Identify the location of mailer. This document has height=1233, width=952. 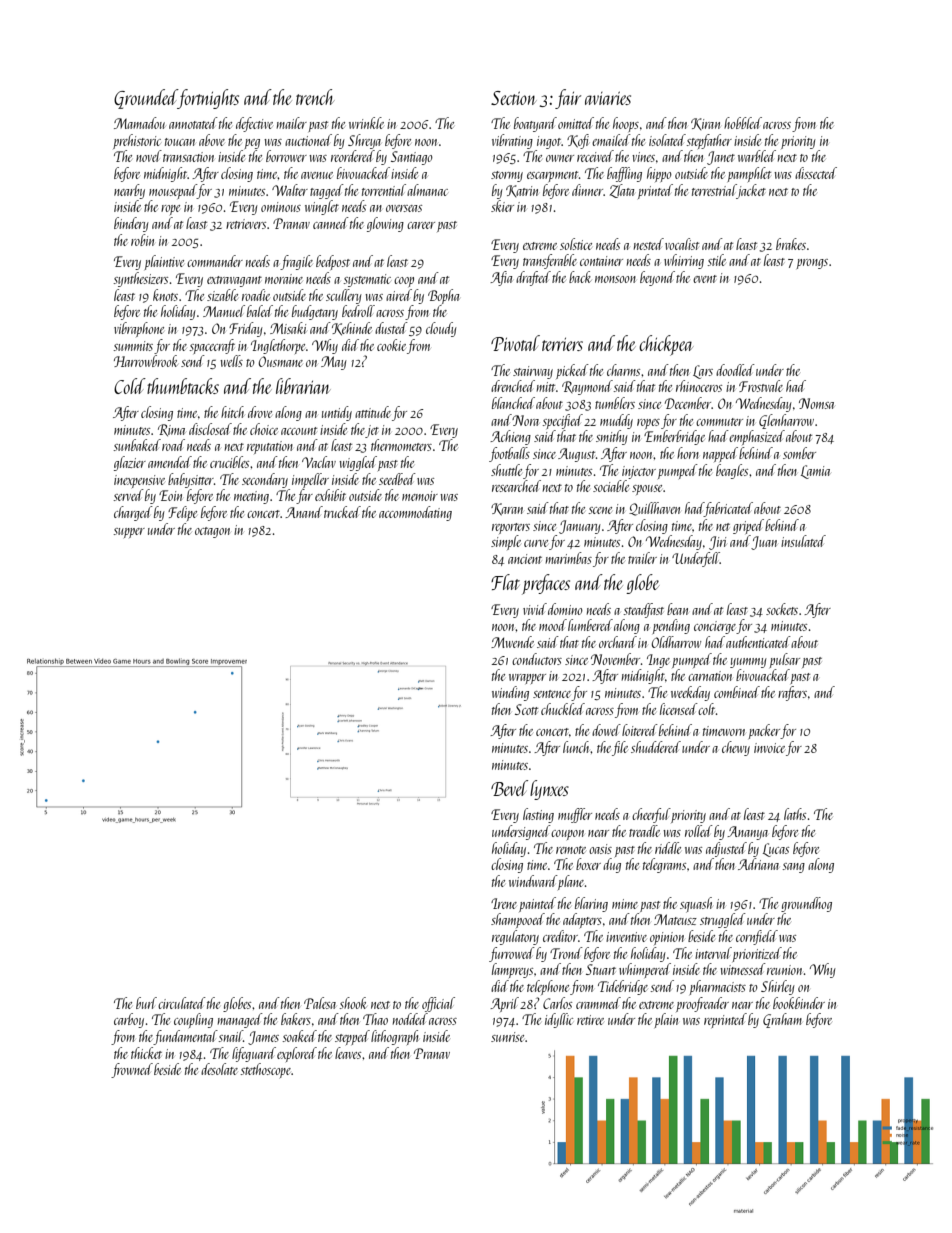
(291, 123).
